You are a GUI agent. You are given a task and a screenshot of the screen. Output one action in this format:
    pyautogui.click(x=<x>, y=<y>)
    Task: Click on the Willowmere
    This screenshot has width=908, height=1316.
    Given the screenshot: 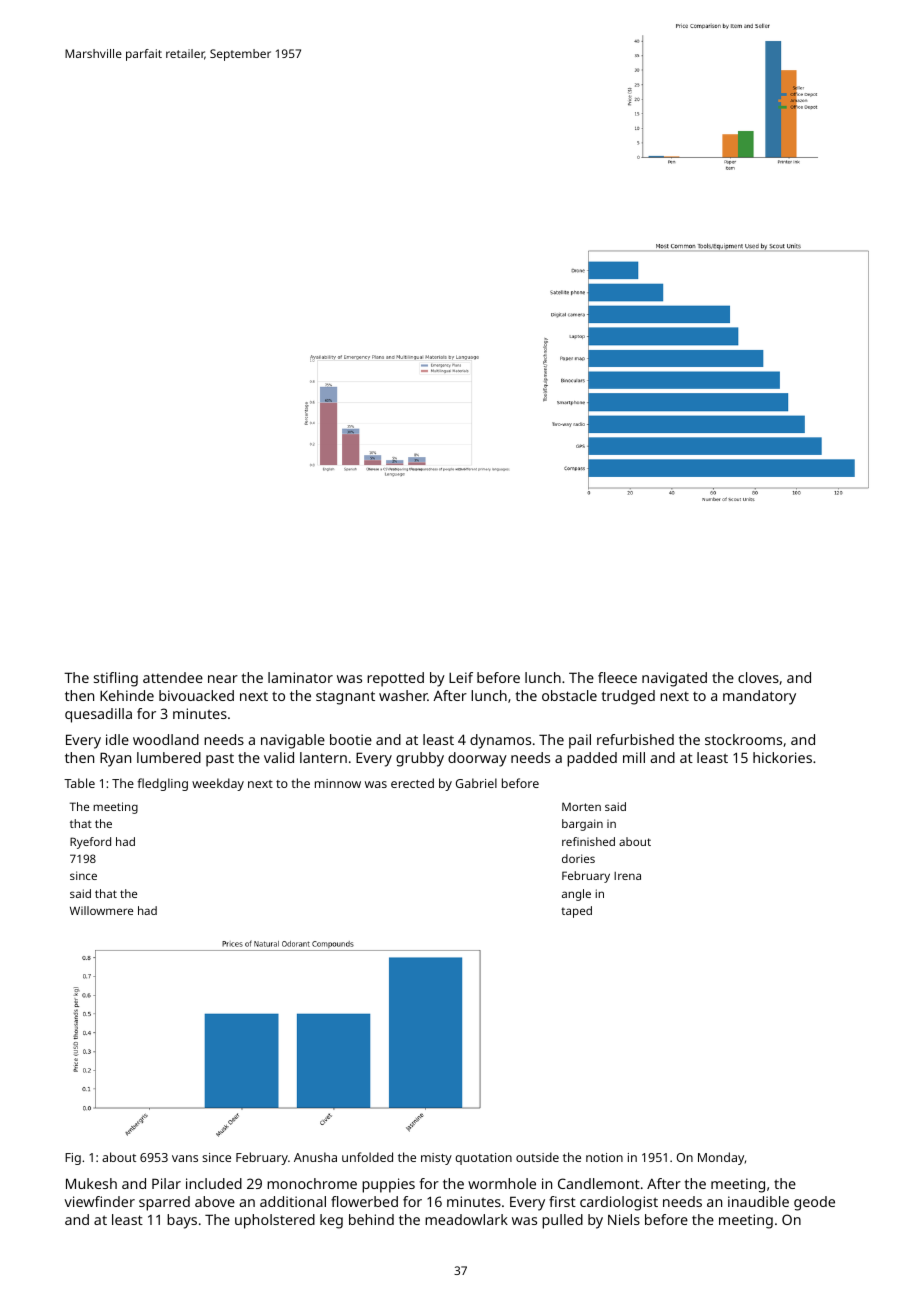 What is the action you would take?
    pyautogui.click(x=101, y=910)
